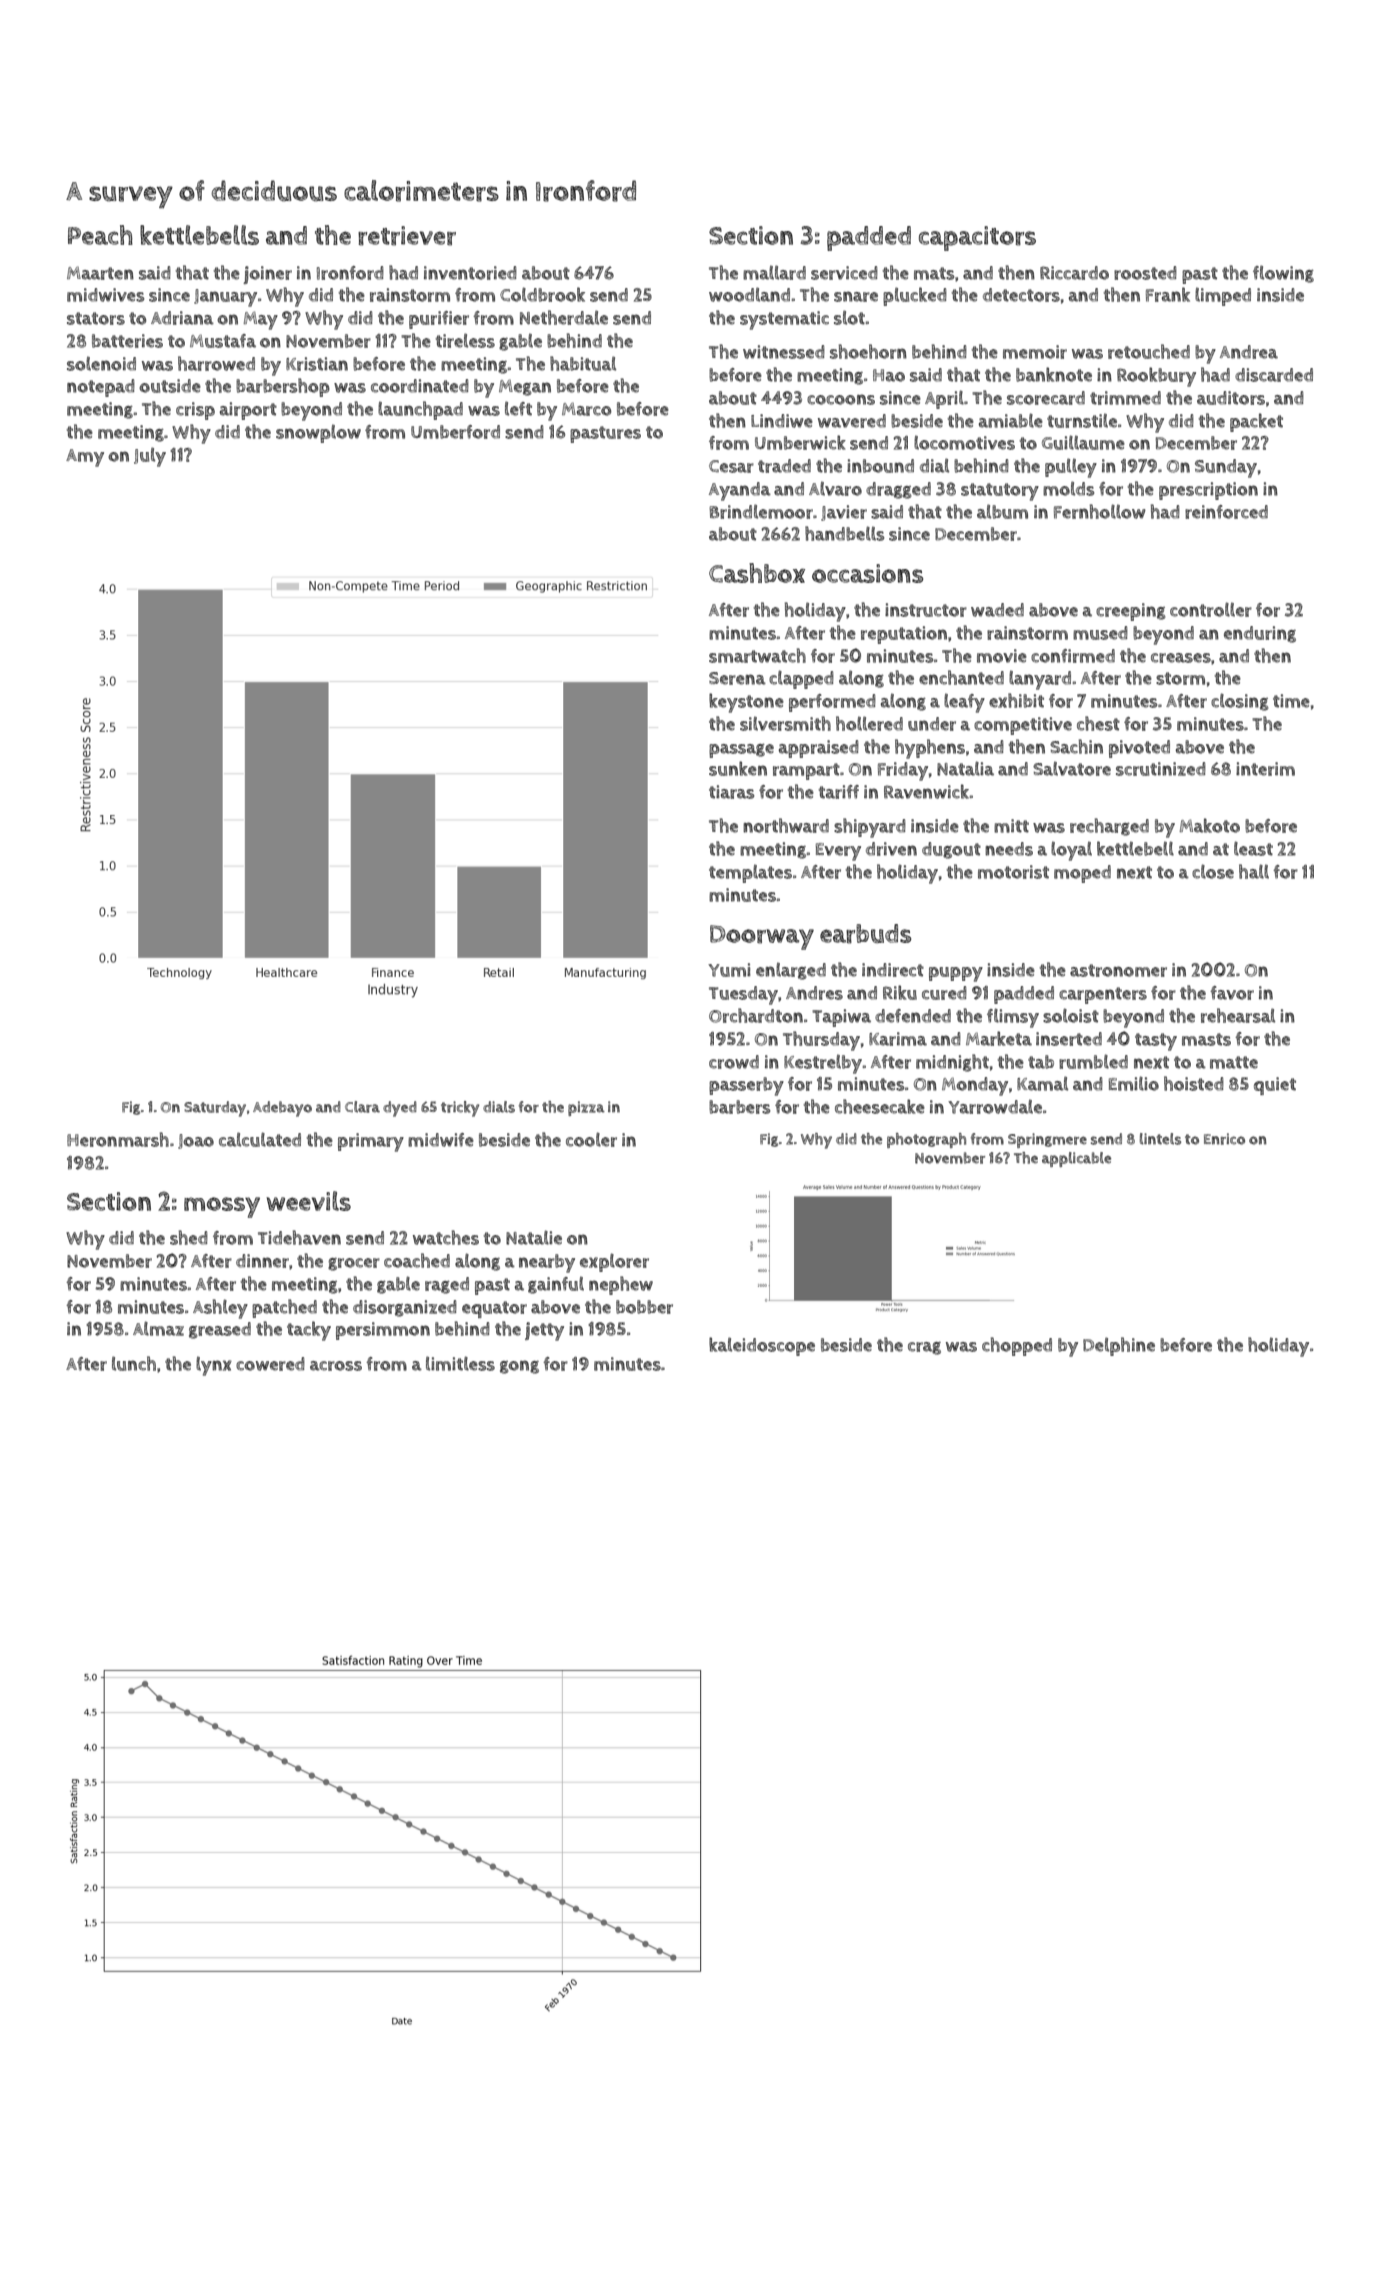 This screenshot has width=1384, height=2280. What do you see at coordinates (417, 1260) in the screenshot?
I see `coached` at bounding box center [417, 1260].
